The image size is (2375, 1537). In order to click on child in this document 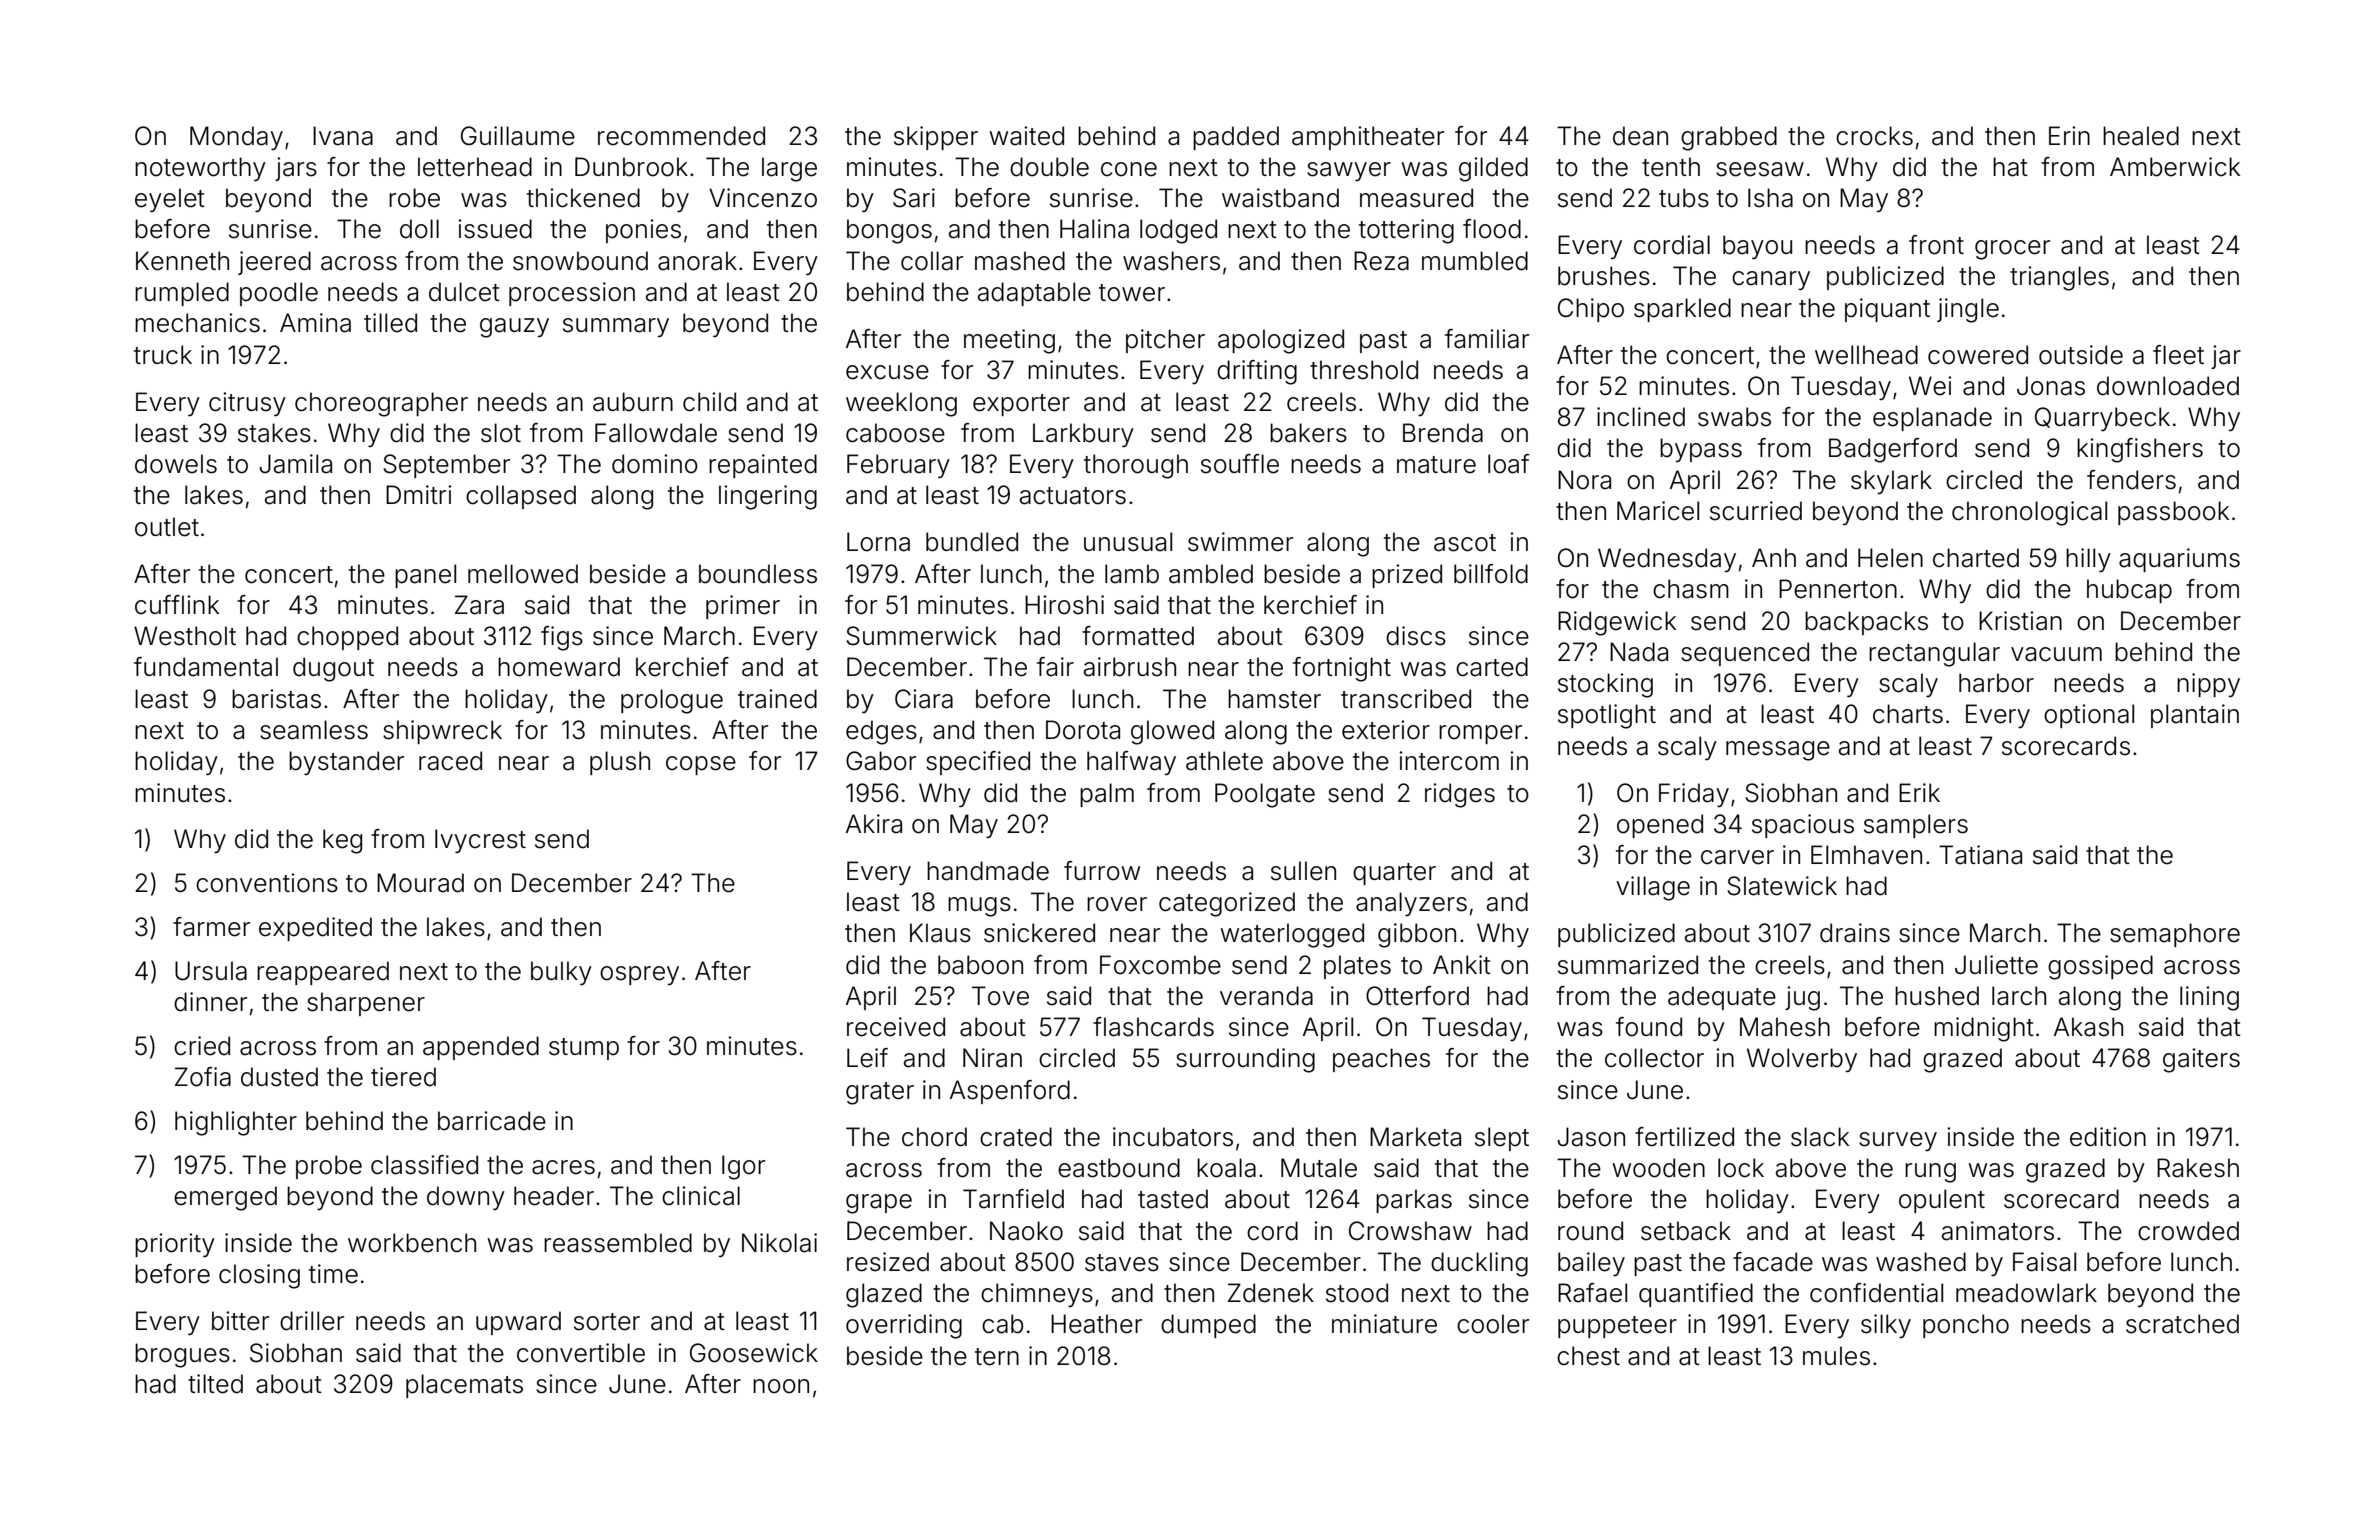, I will do `click(709, 402)`.
